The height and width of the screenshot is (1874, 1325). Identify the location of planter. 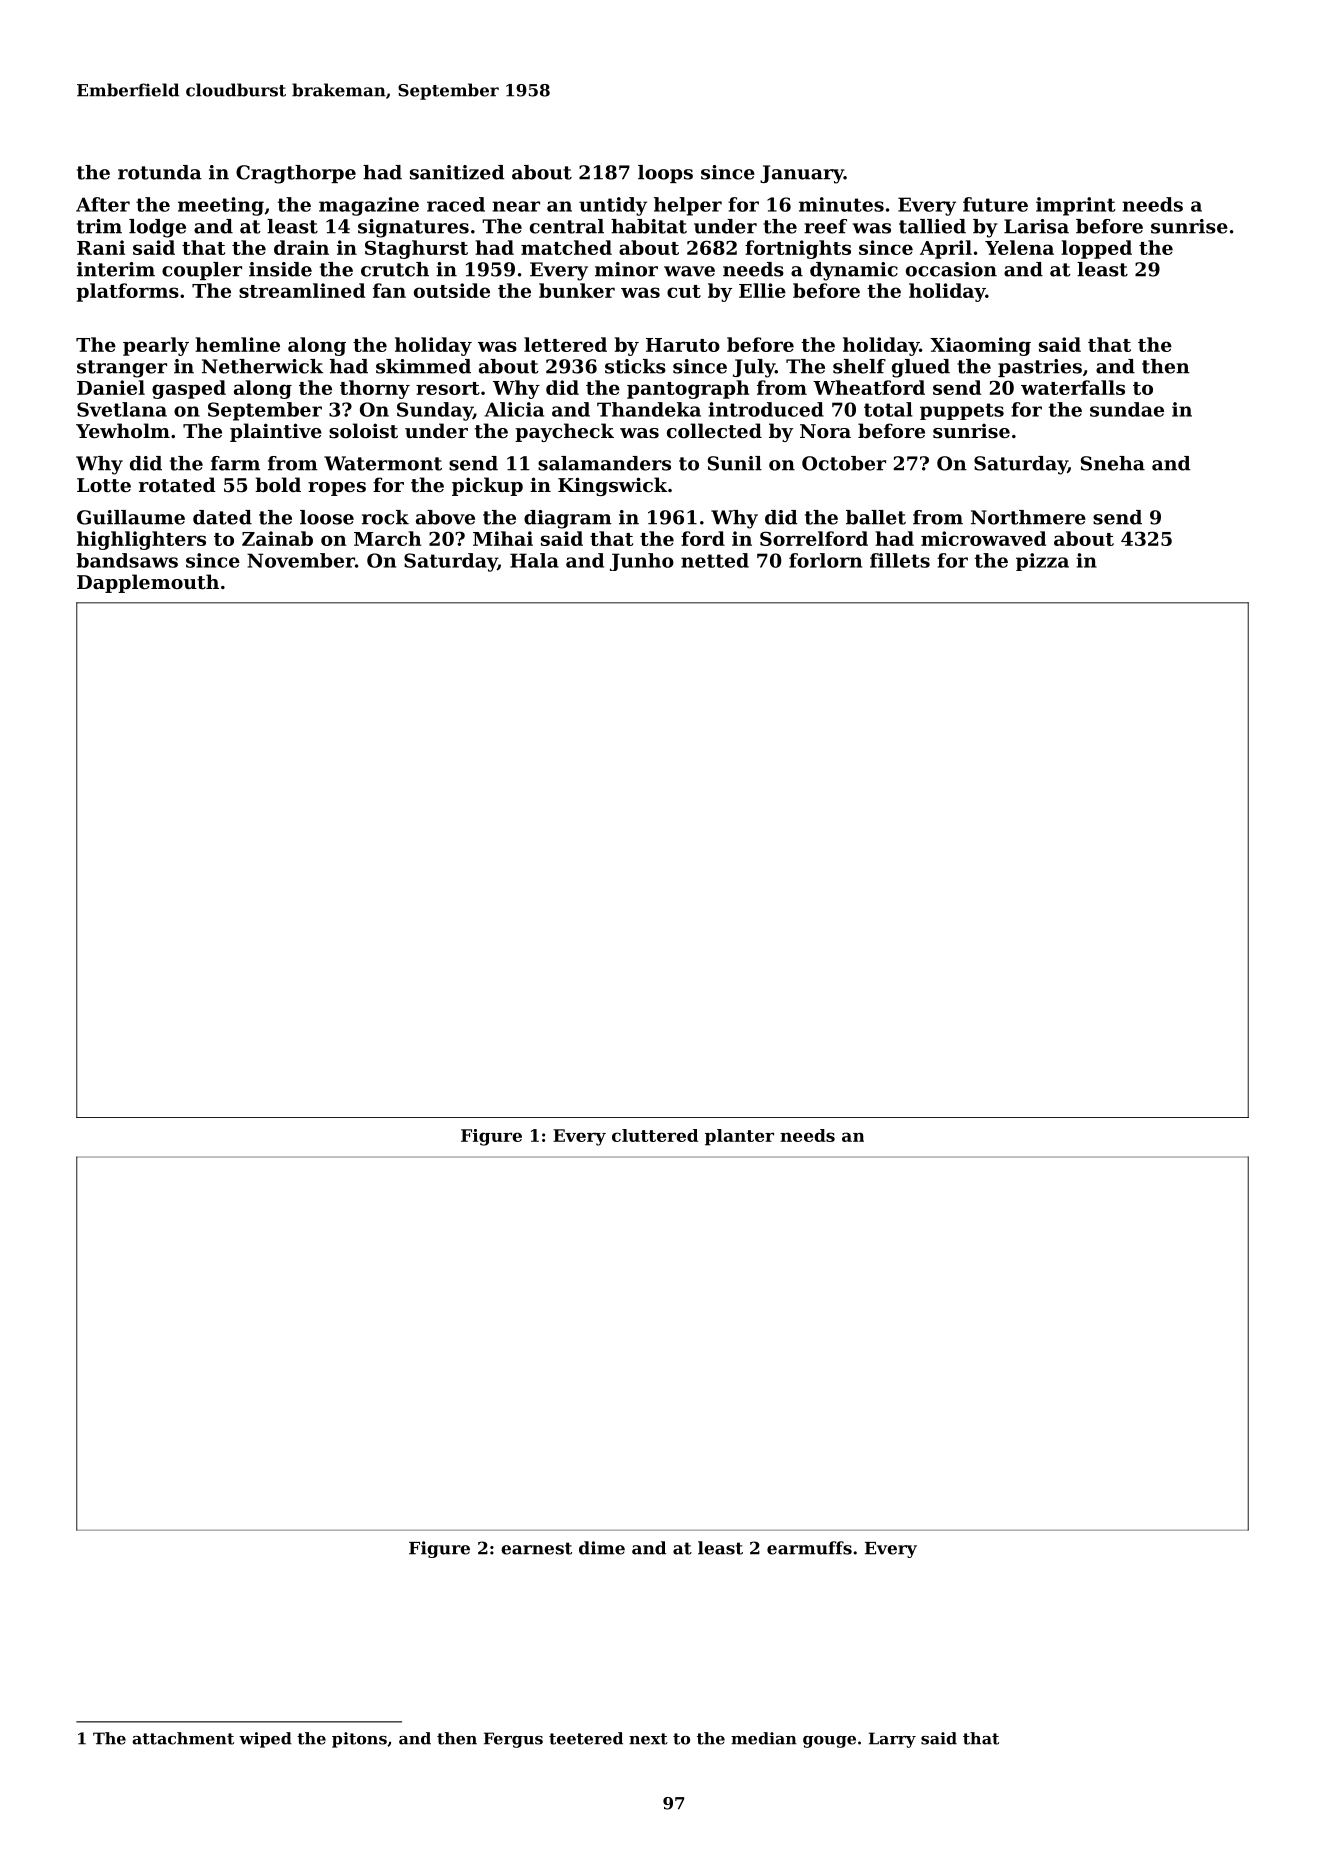
(739, 1137).
